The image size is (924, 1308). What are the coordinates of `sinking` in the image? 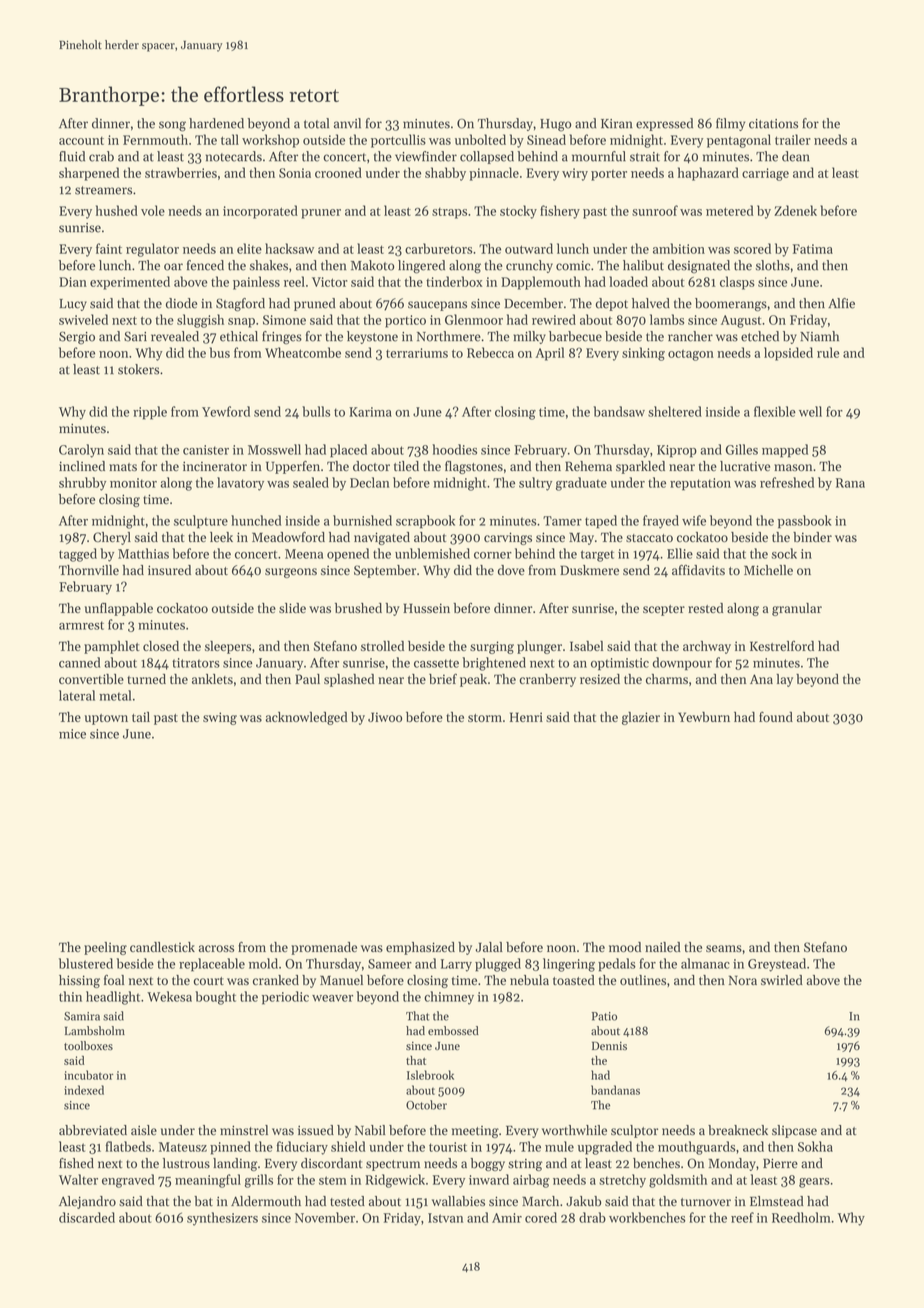 It's located at (643, 354).
